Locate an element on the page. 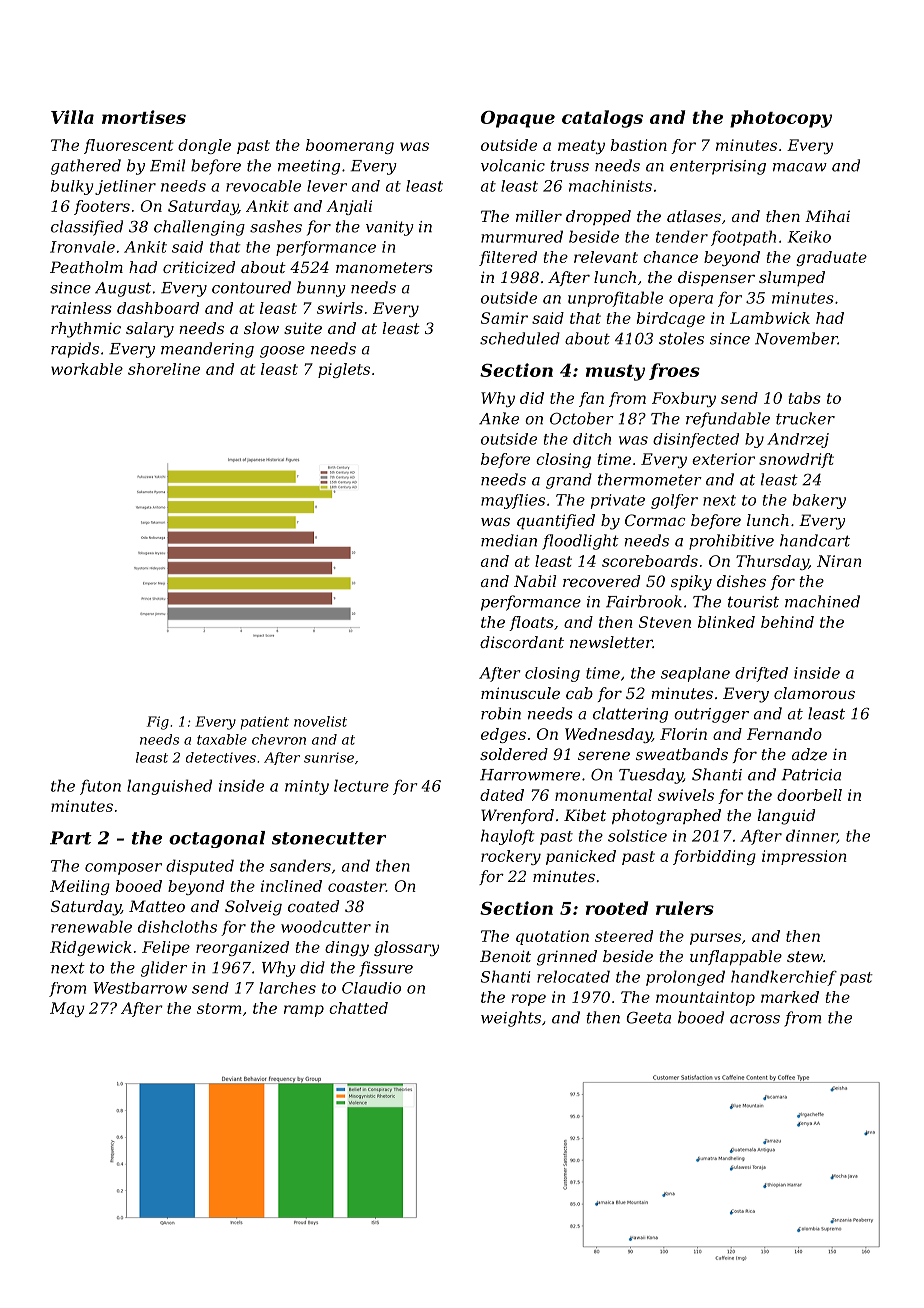 This image has width=924, height=1308. taxable is located at coordinates (222, 739).
